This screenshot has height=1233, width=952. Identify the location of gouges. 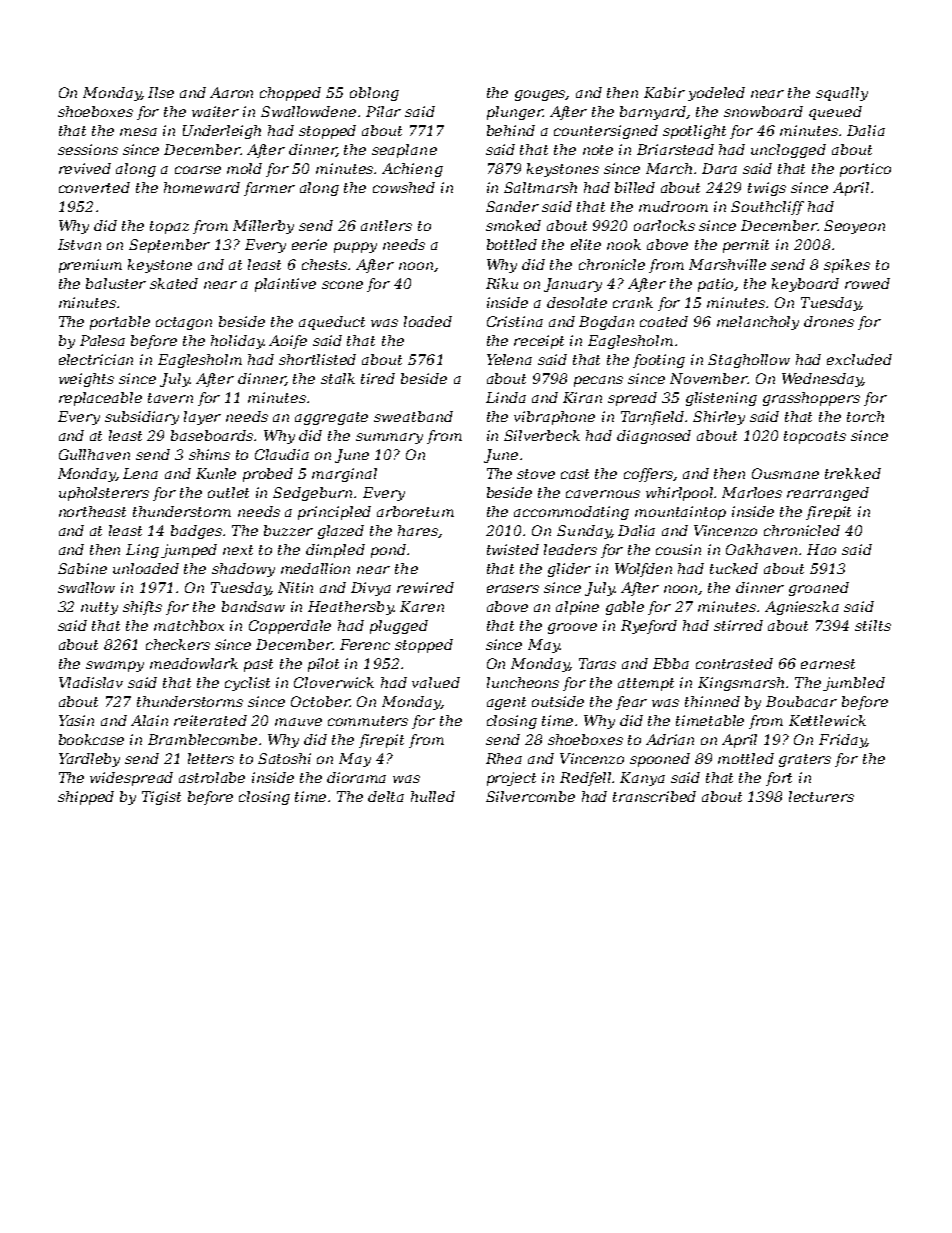
(540, 95).
